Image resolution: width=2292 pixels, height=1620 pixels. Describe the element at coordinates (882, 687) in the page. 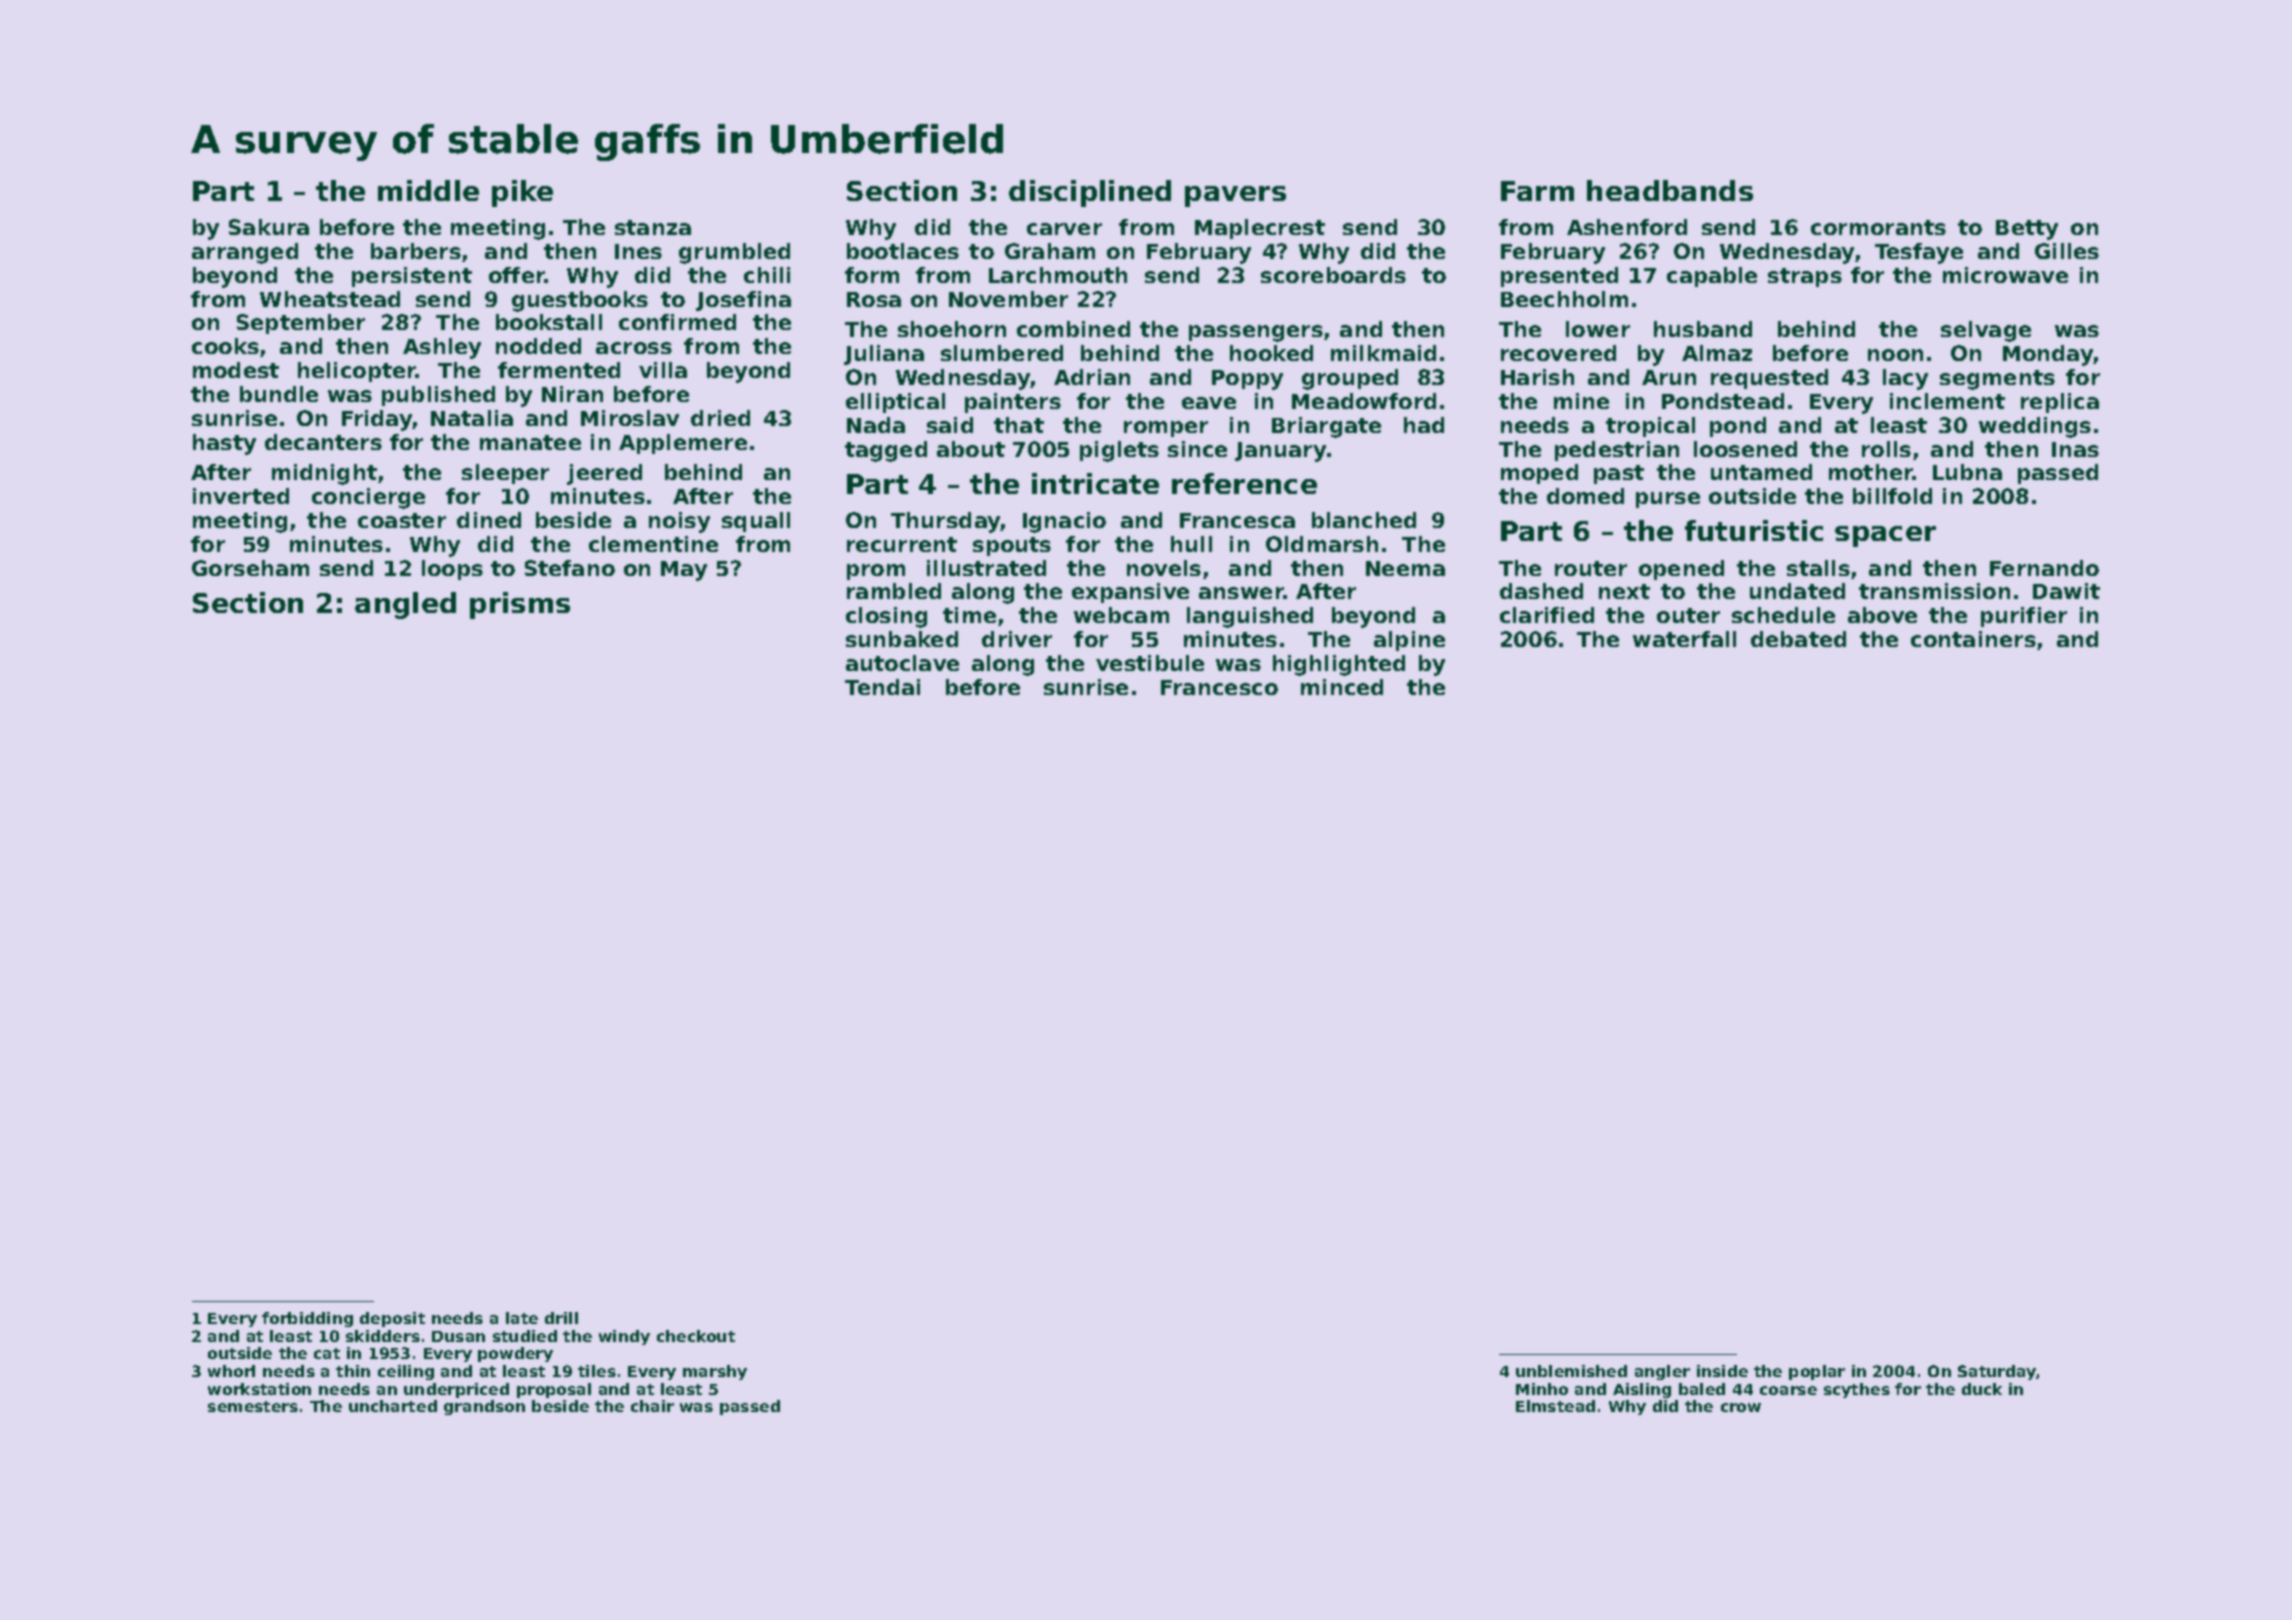

I see `Tendai` at that location.
